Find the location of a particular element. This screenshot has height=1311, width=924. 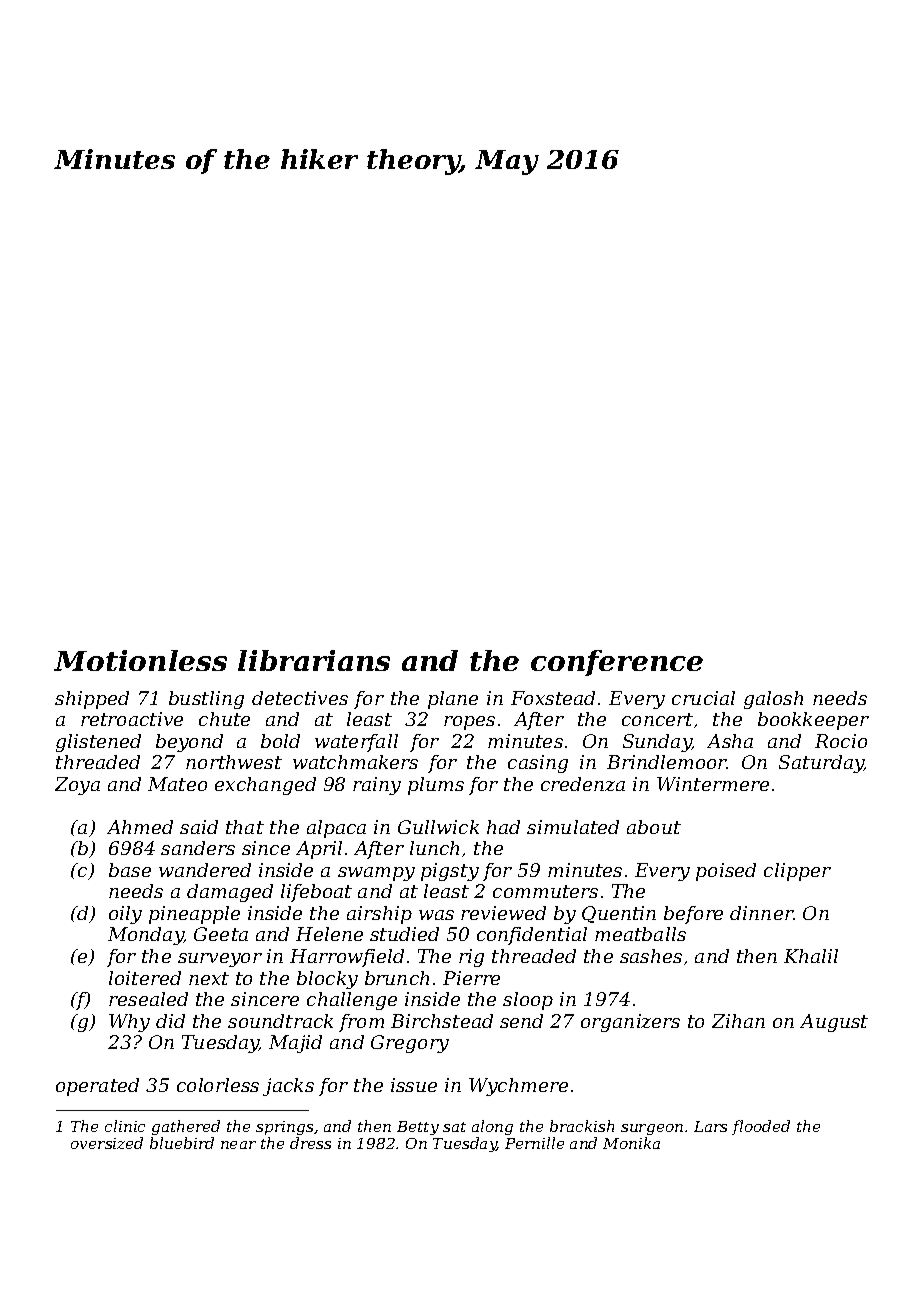

librarians is located at coordinates (314, 660).
